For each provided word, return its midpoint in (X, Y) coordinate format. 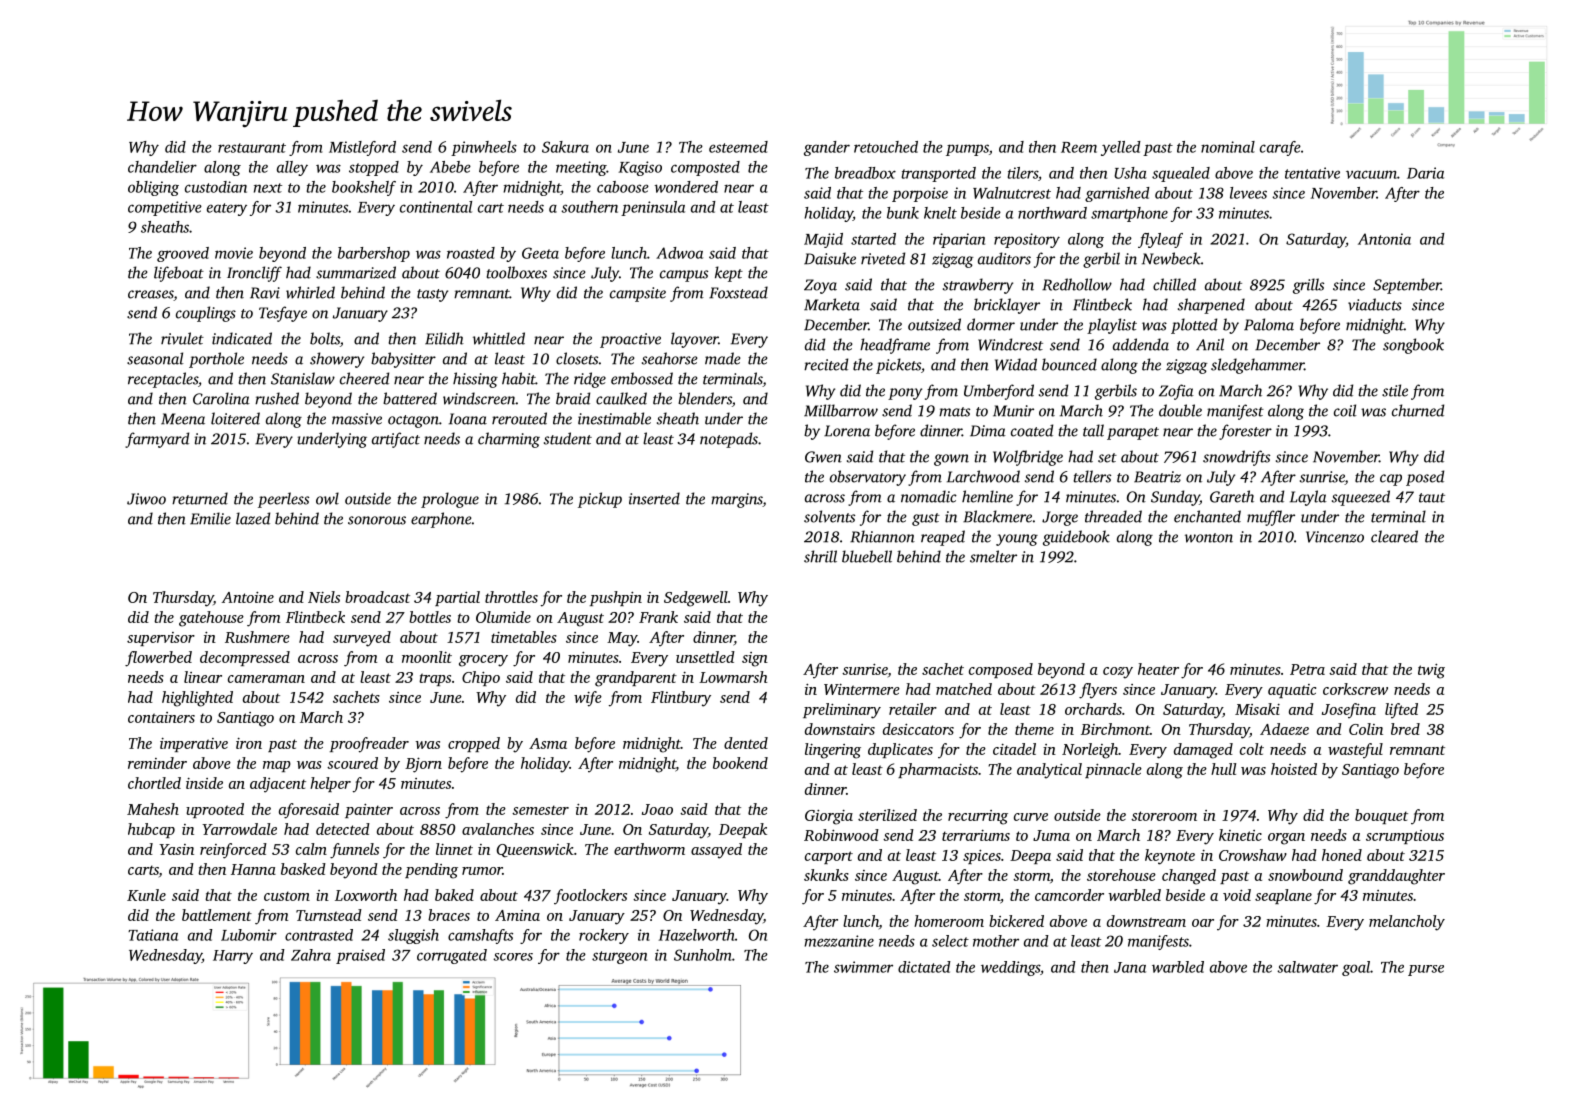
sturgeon (619, 957)
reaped (943, 538)
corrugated (452, 956)
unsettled (705, 657)
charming (509, 440)
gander (827, 148)
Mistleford (362, 148)
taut (1432, 498)
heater (1158, 669)
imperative (194, 745)
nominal (1228, 147)
